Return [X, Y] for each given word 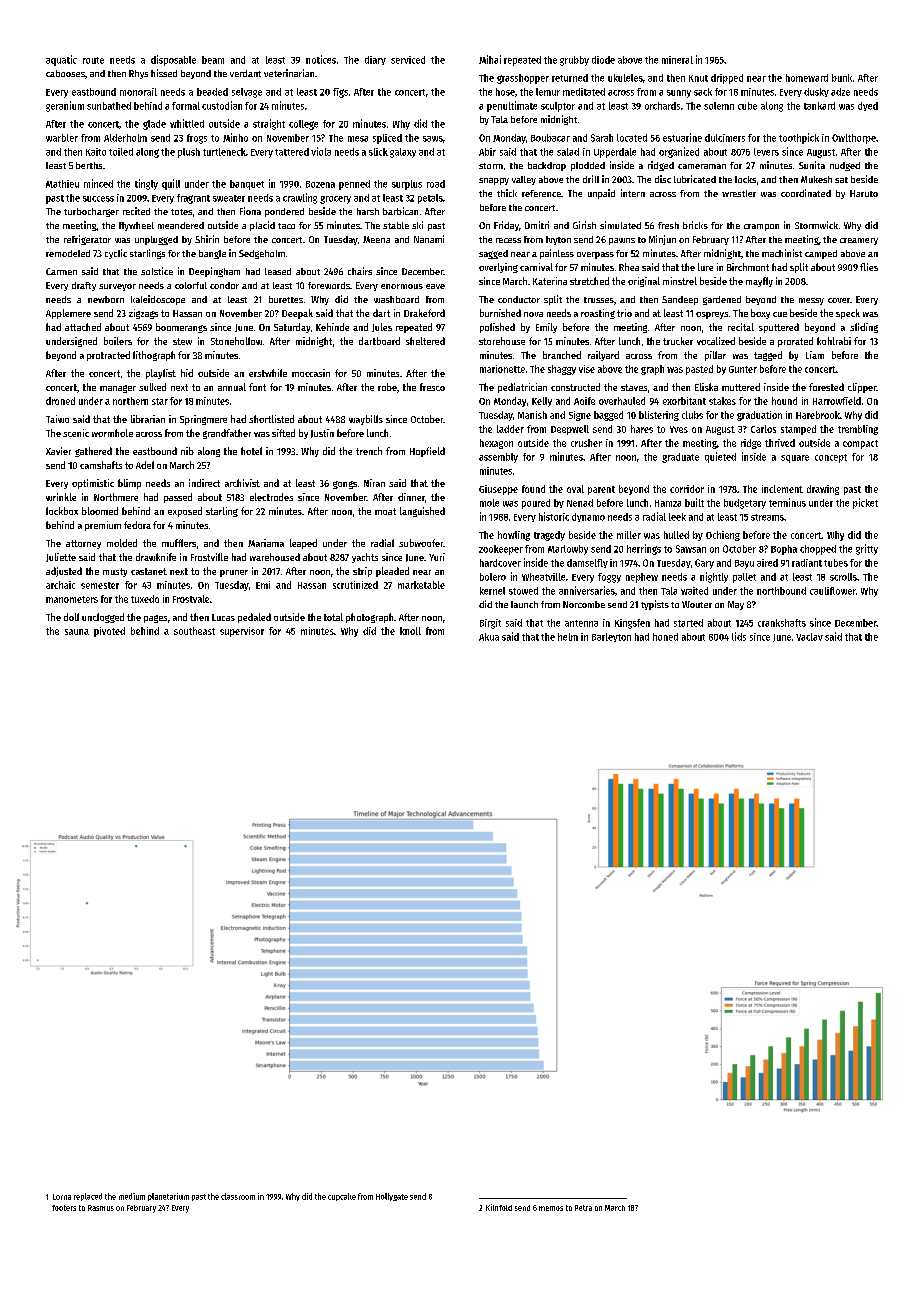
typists [655, 605]
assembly [498, 458]
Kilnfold [499, 1207]
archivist [242, 483]
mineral [677, 60]
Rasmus [101, 1208]
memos [551, 1208]
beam [213, 60]
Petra [583, 1208]
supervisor [242, 632]
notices [321, 59]
